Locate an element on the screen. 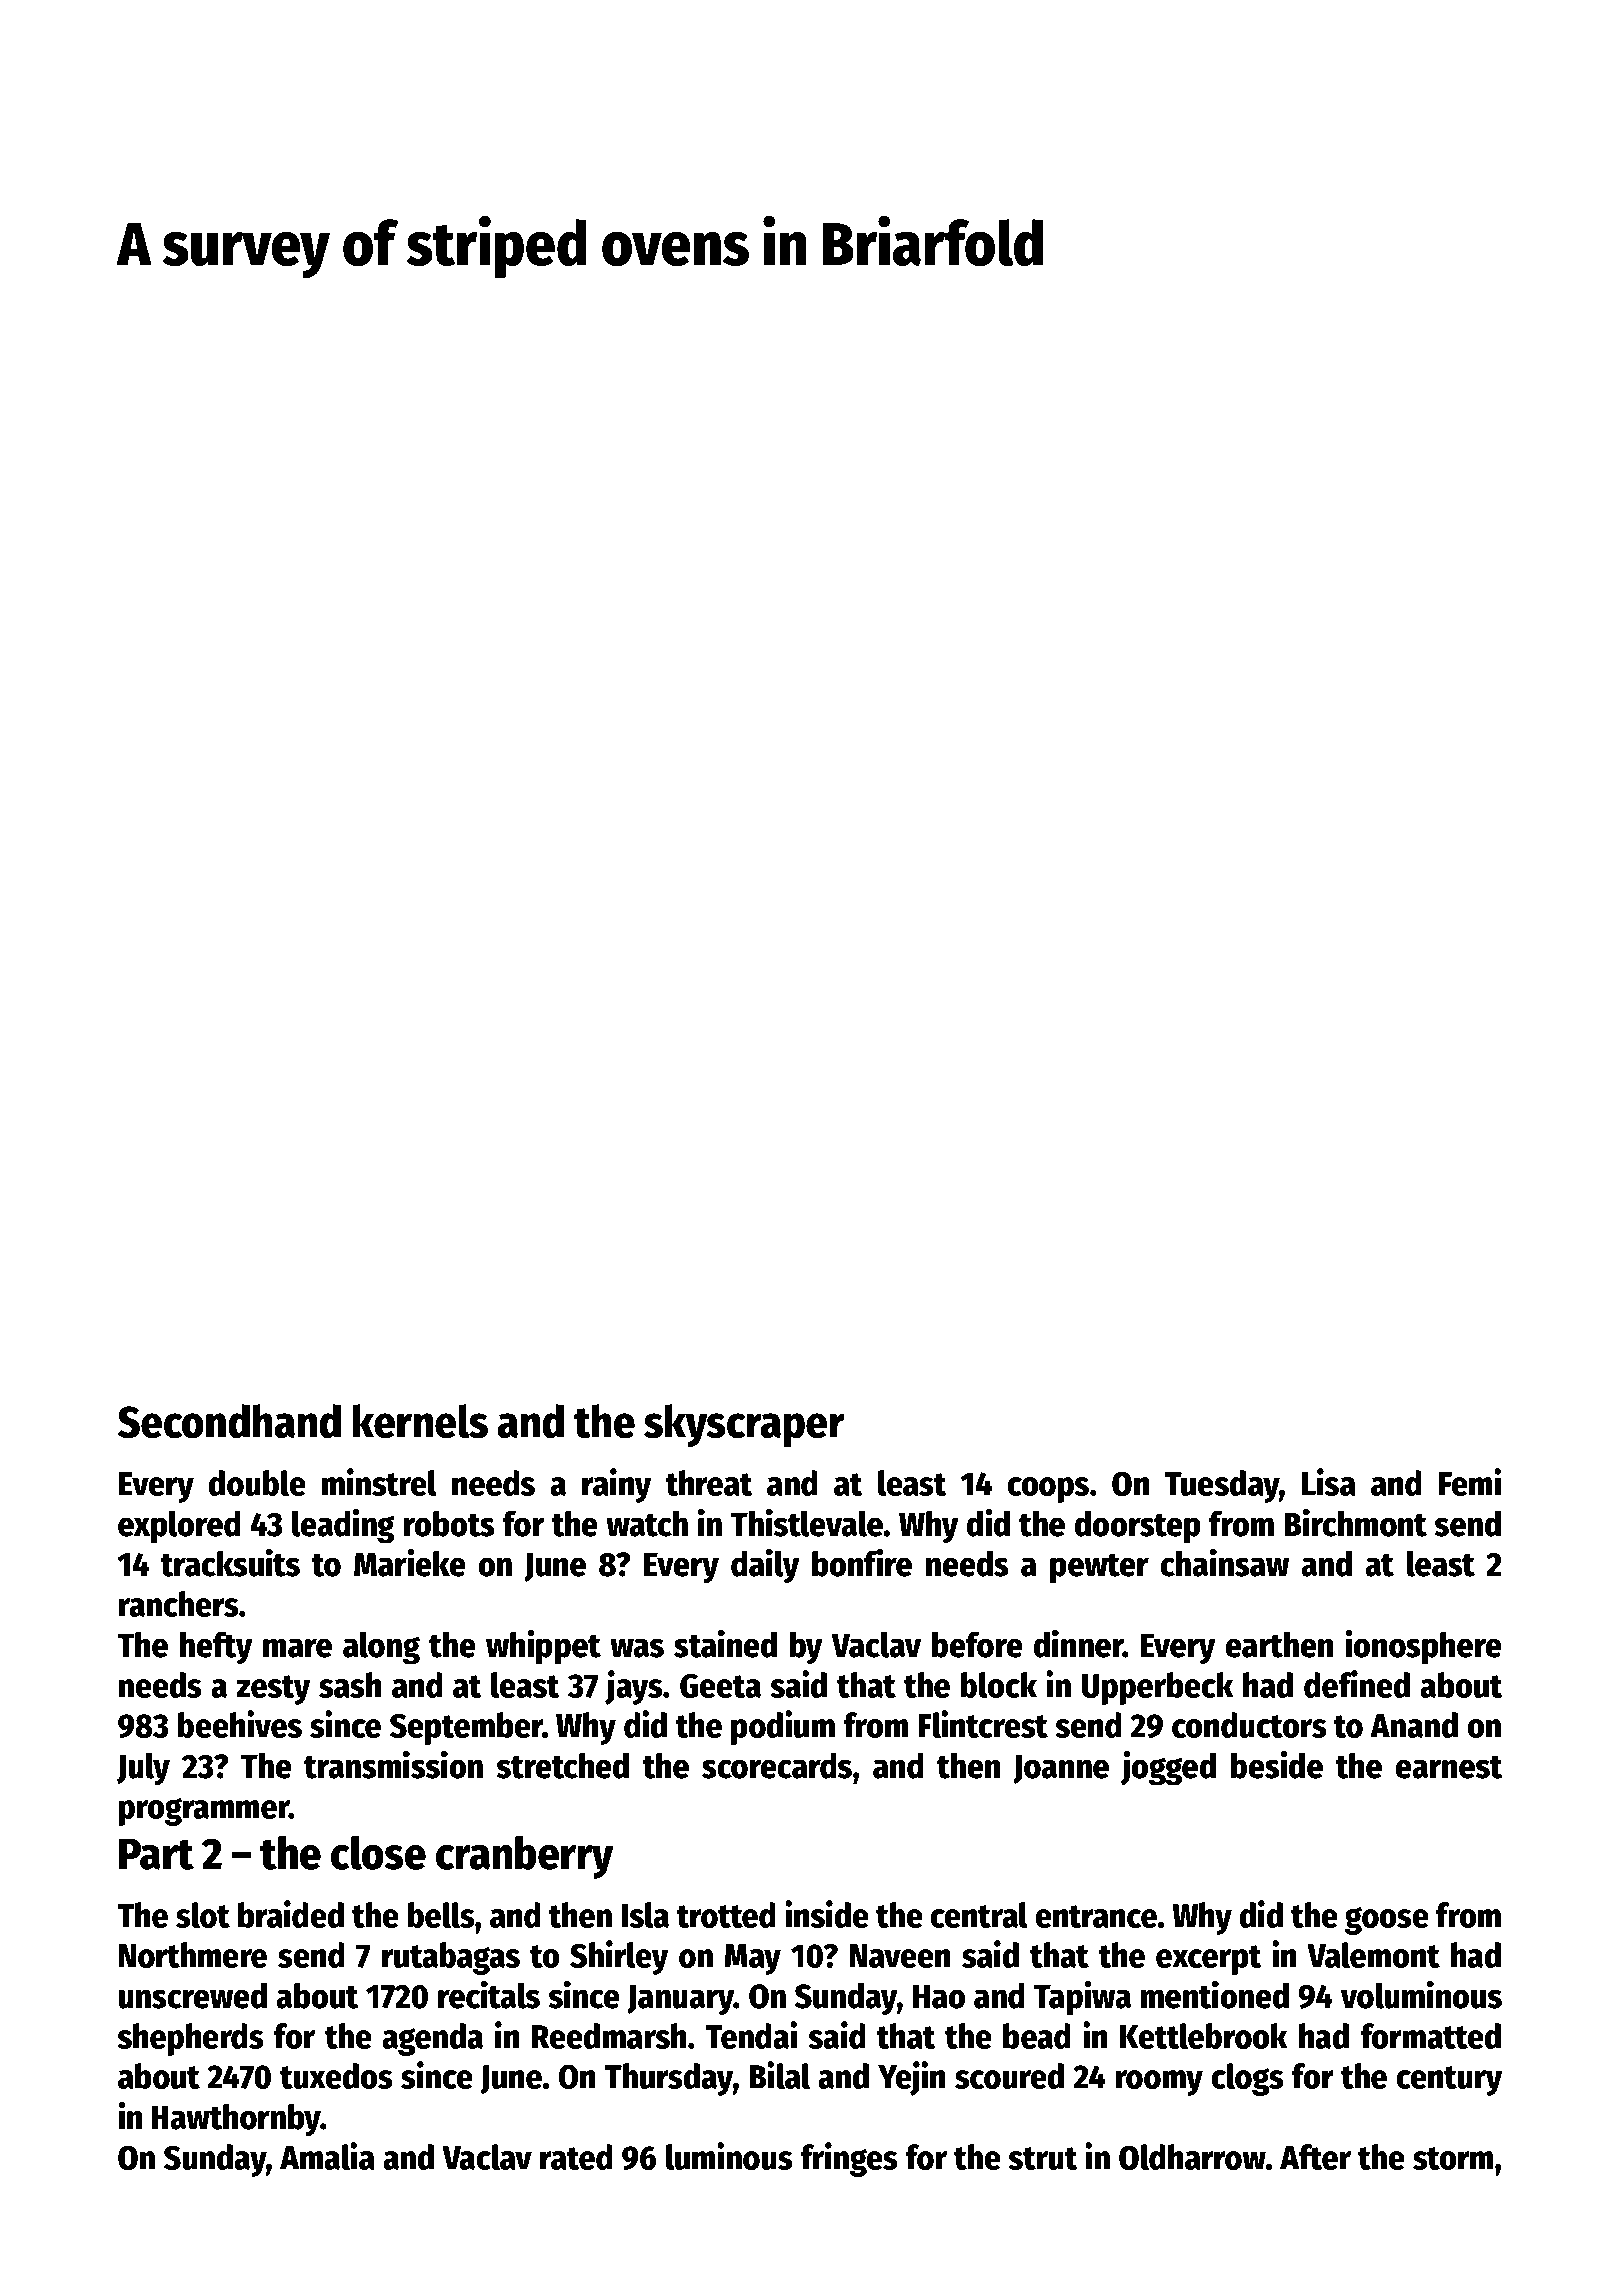  skyscraper is located at coordinates (744, 1426).
